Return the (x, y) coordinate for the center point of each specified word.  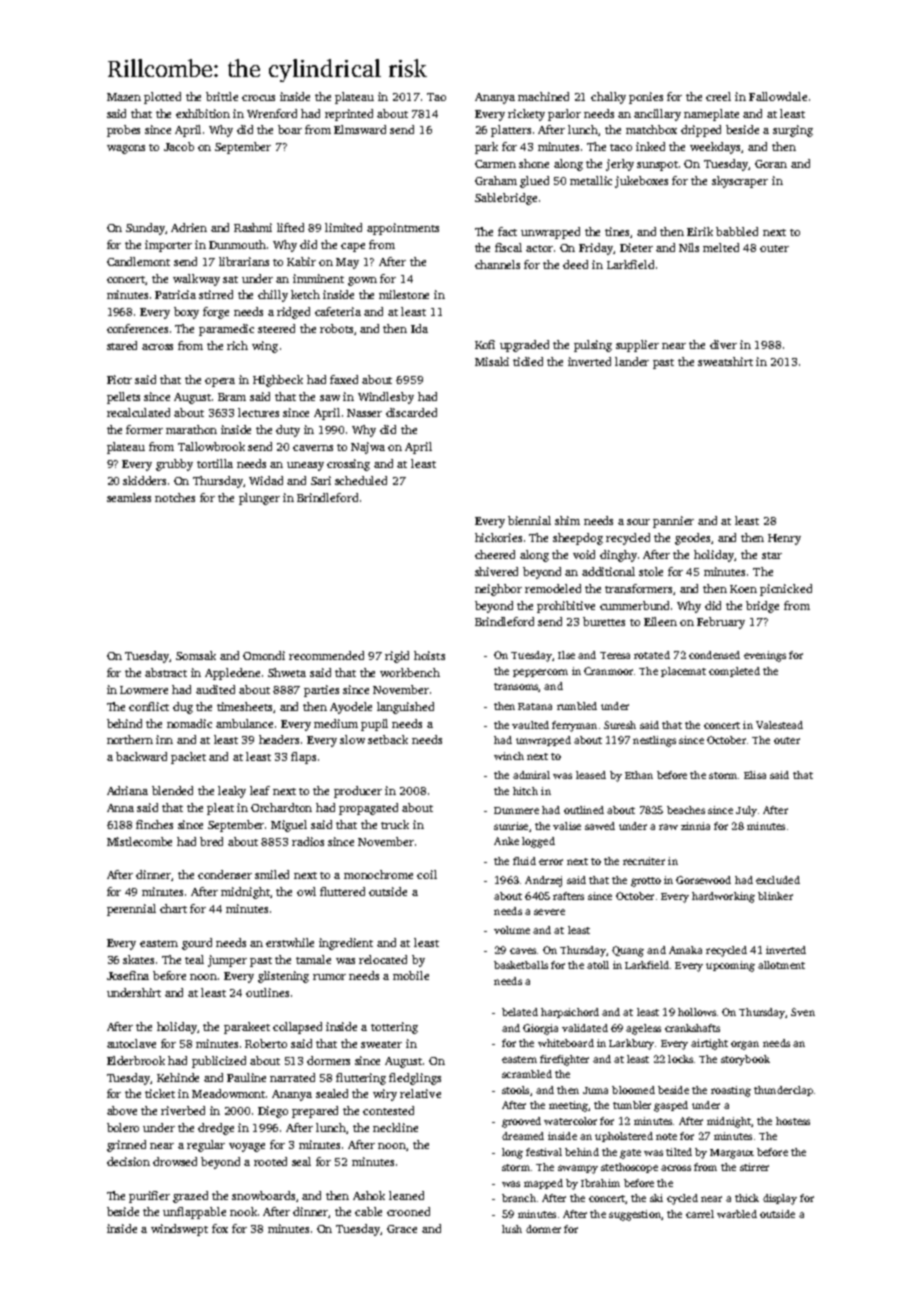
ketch (305, 294)
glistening (283, 977)
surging (793, 131)
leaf (260, 790)
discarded (411, 412)
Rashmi (253, 227)
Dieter (636, 247)
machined (543, 96)
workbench (410, 672)
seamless (129, 497)
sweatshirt (725, 361)
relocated (383, 959)
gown (362, 281)
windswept (179, 1230)
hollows (697, 1012)
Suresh (620, 725)
